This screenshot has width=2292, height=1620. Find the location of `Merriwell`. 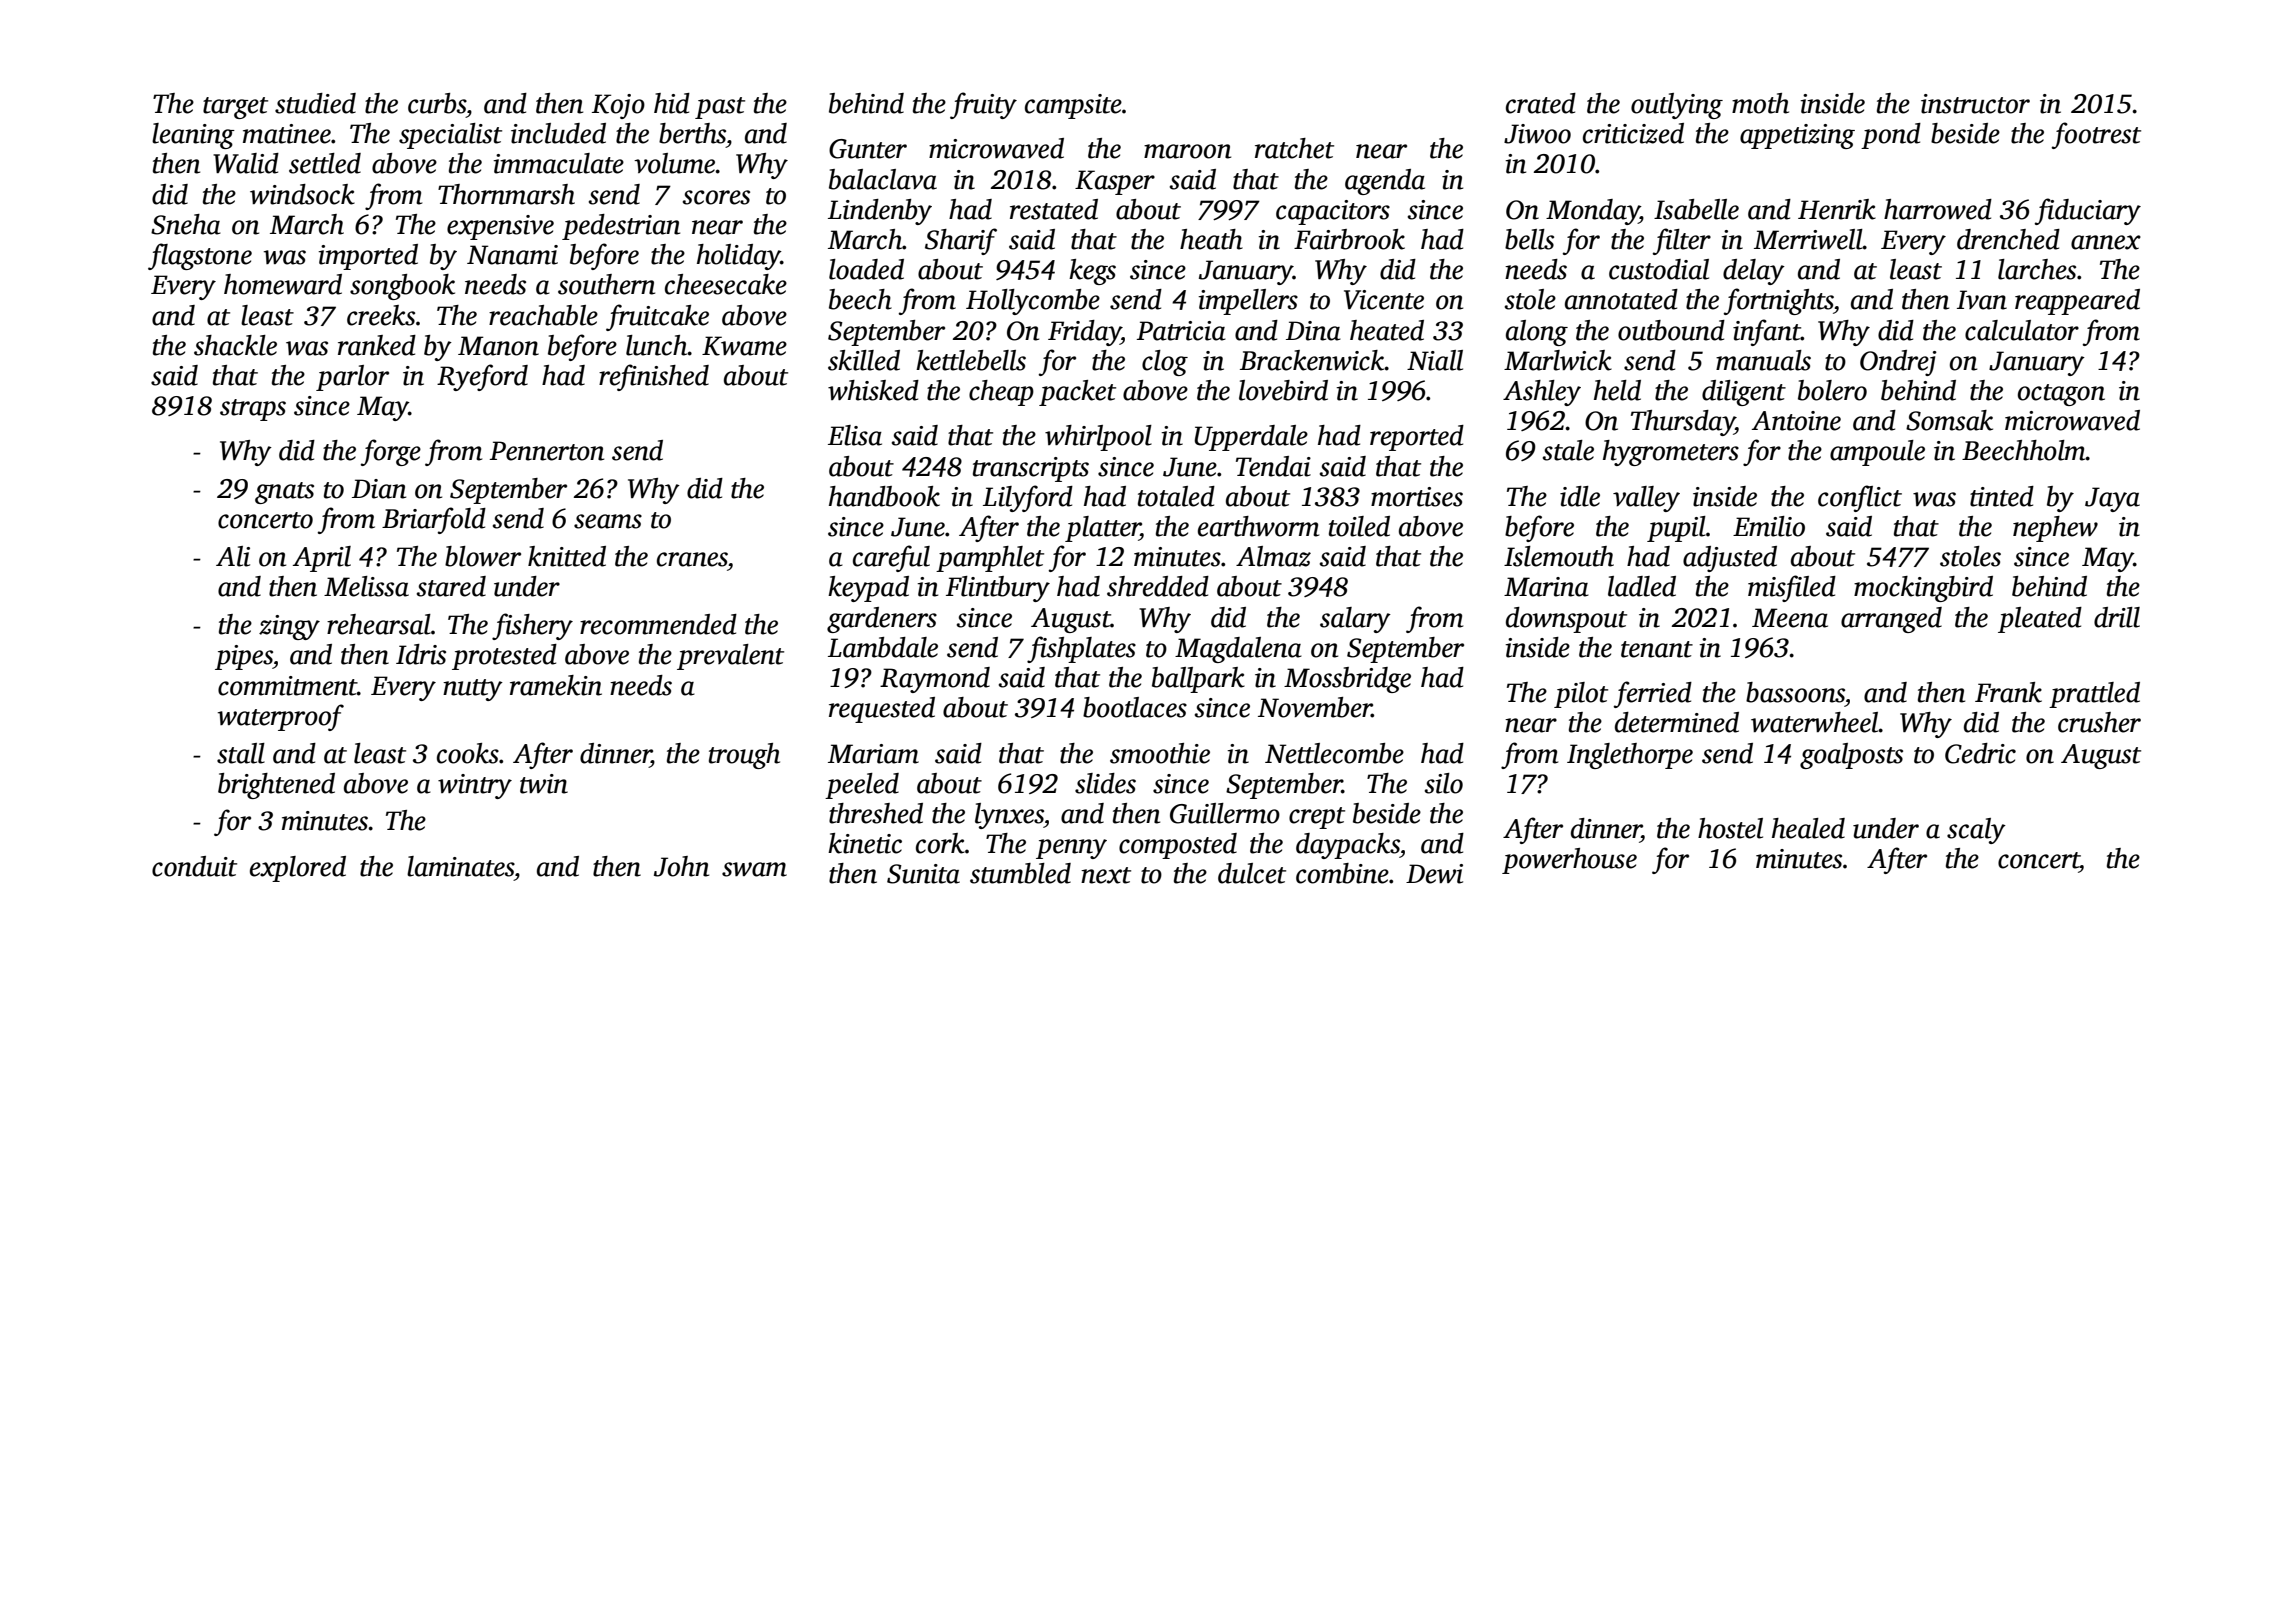

Merriwell is located at coordinates (1808, 239).
